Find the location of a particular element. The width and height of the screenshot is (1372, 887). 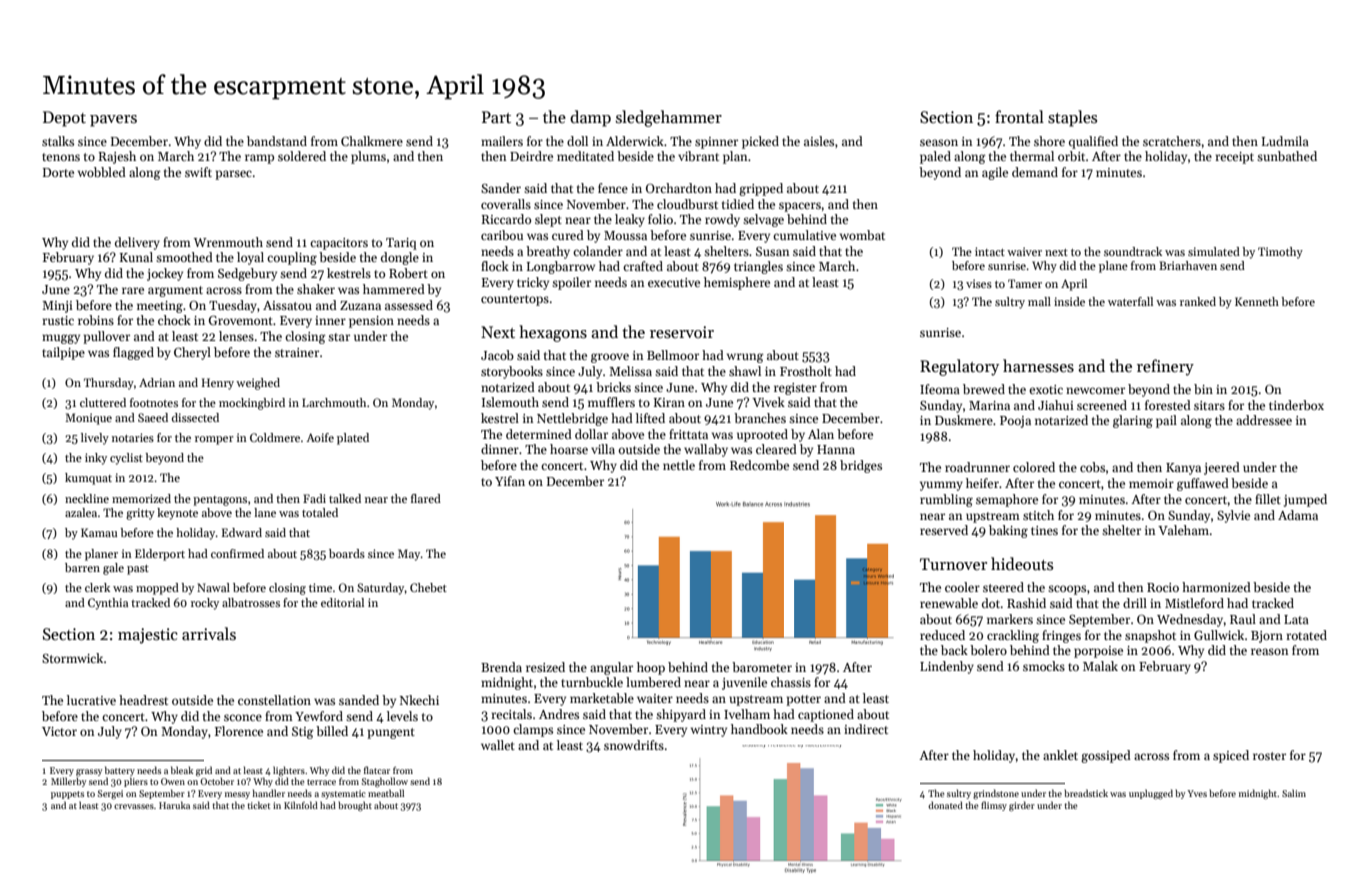

crackling is located at coordinates (1013, 636).
